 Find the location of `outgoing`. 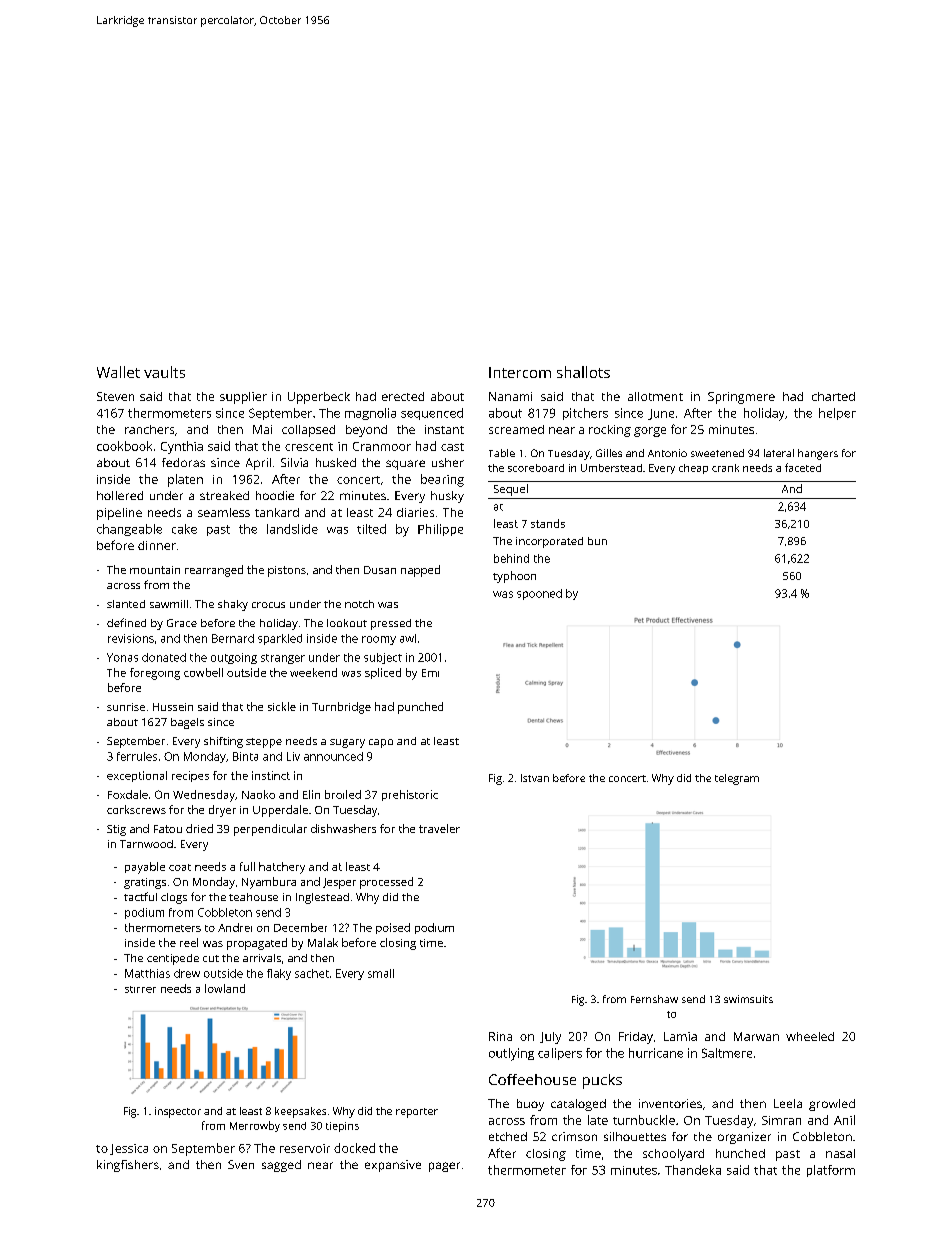

outgoing is located at coordinates (234, 658).
